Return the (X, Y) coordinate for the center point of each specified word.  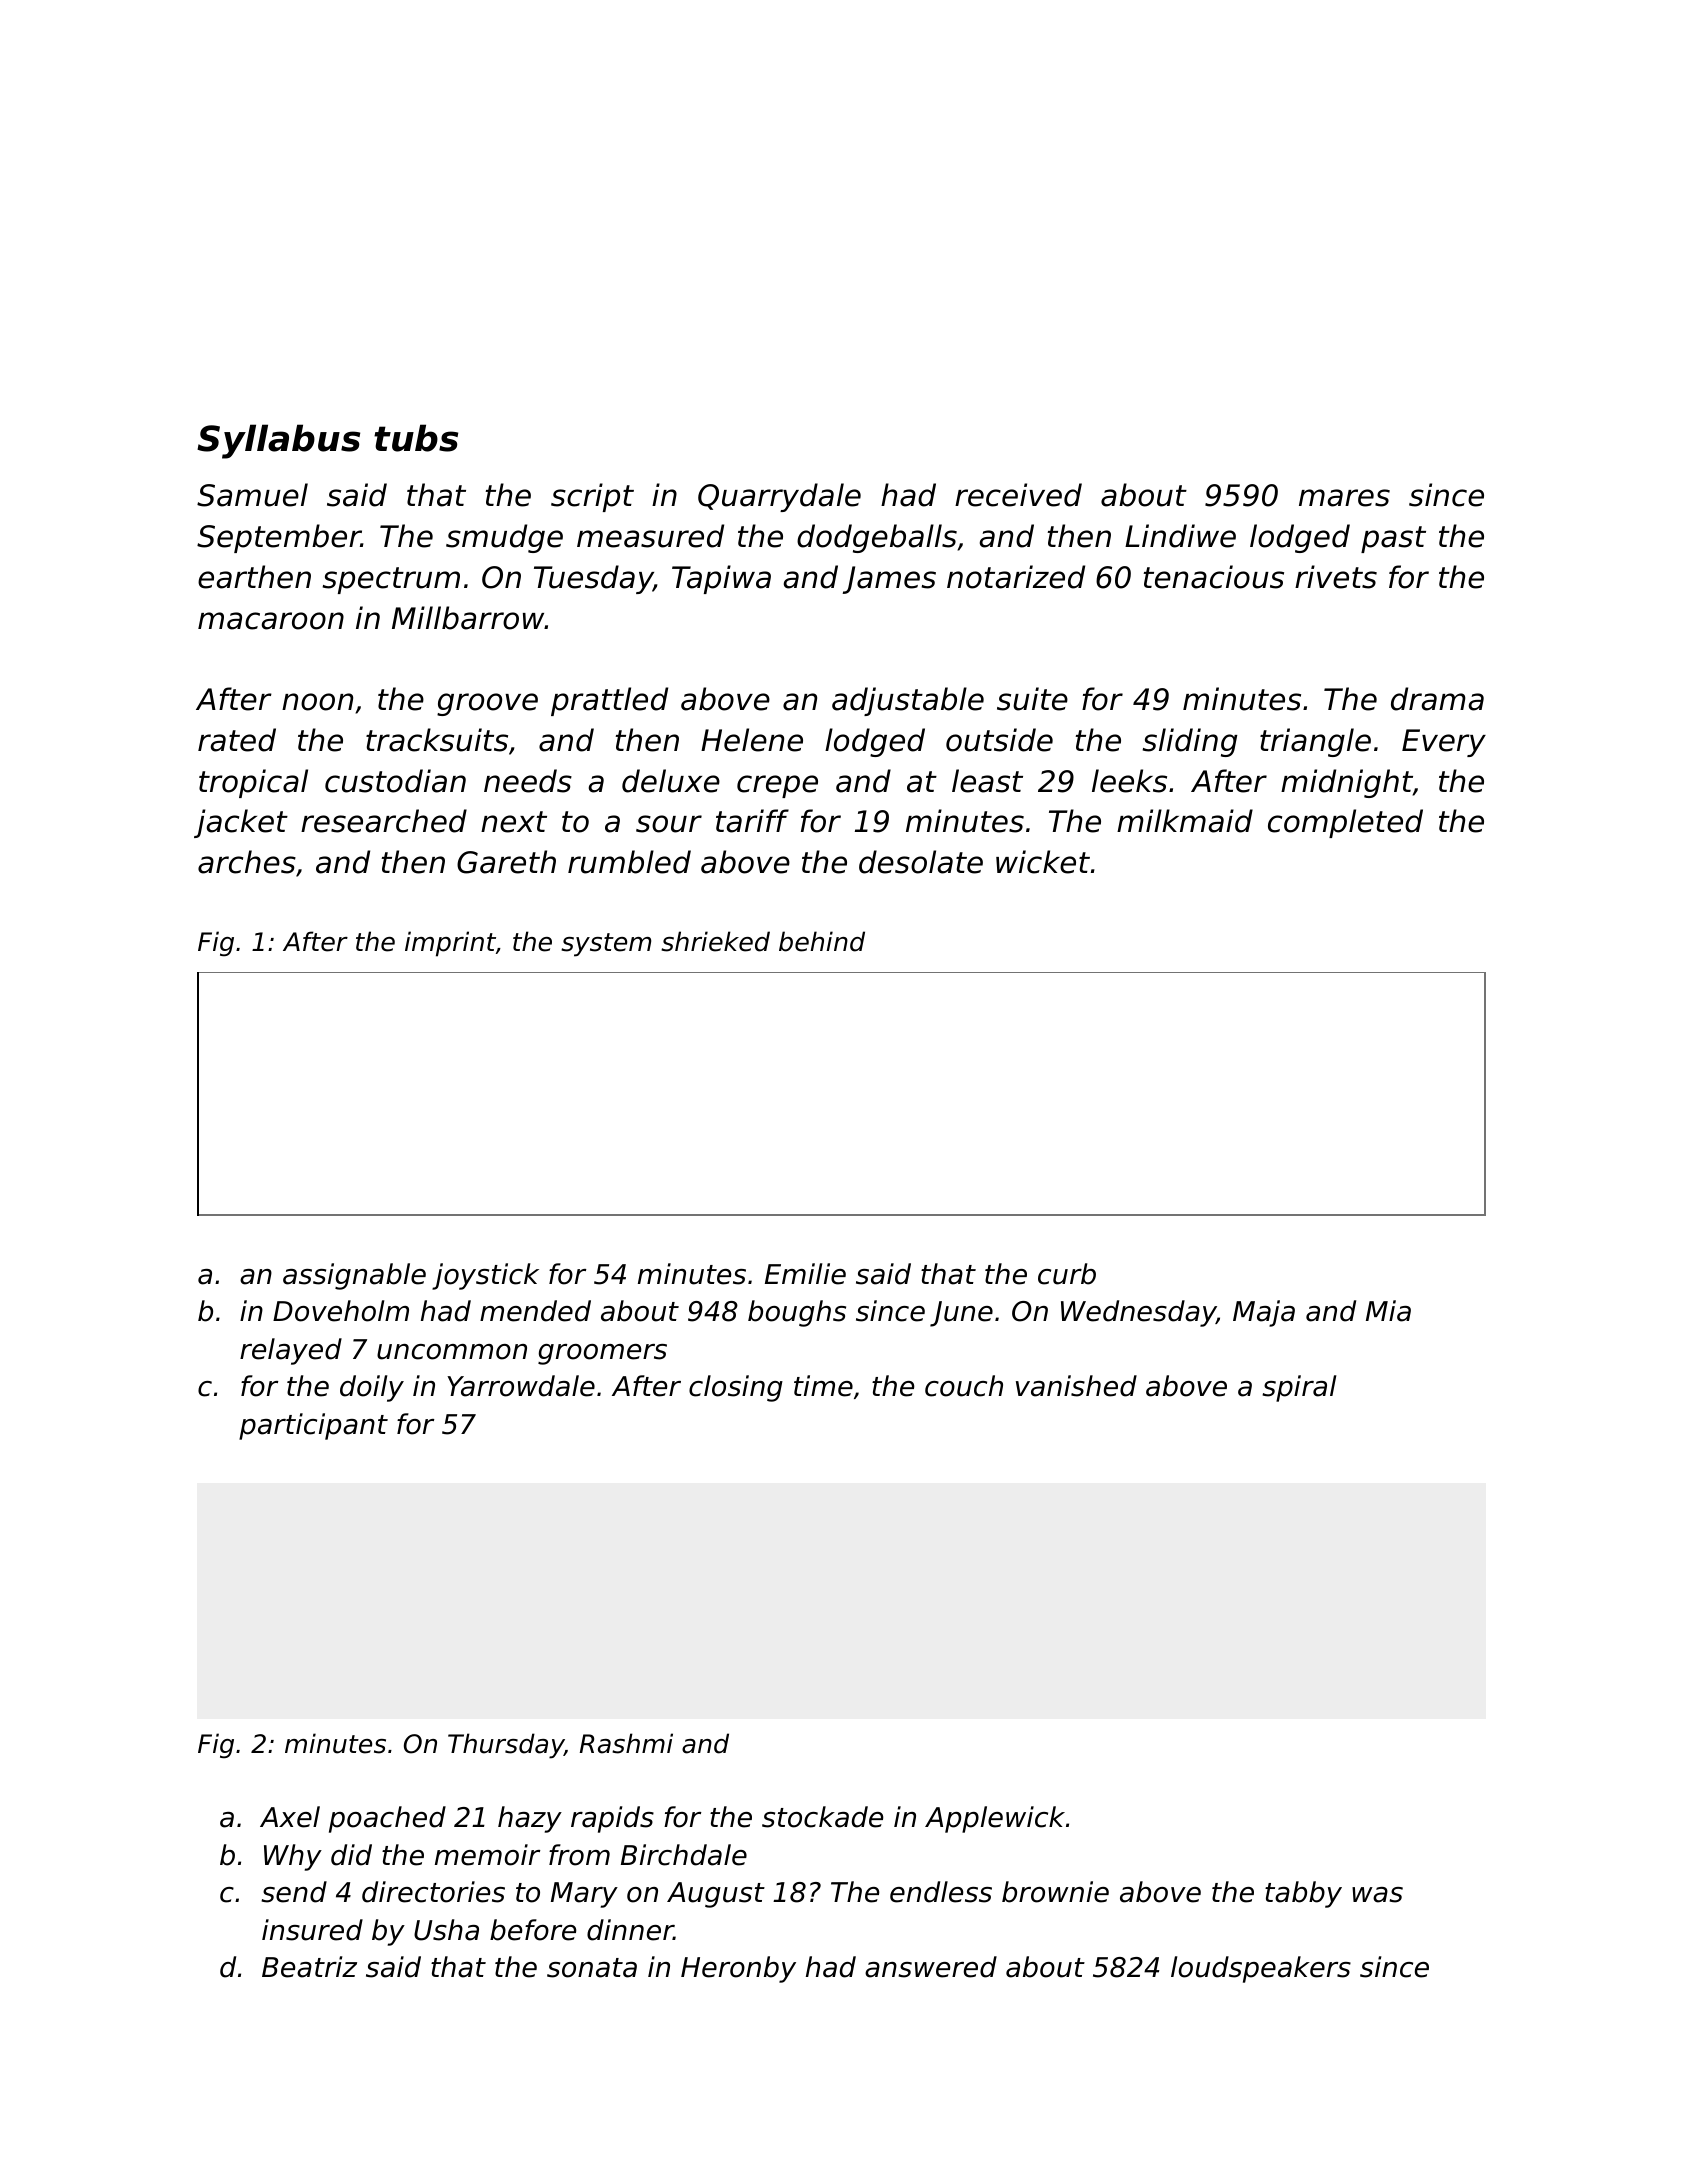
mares (1344, 498)
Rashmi (626, 1743)
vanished (1076, 1386)
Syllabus (278, 441)
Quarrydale (779, 497)
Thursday (506, 1746)
